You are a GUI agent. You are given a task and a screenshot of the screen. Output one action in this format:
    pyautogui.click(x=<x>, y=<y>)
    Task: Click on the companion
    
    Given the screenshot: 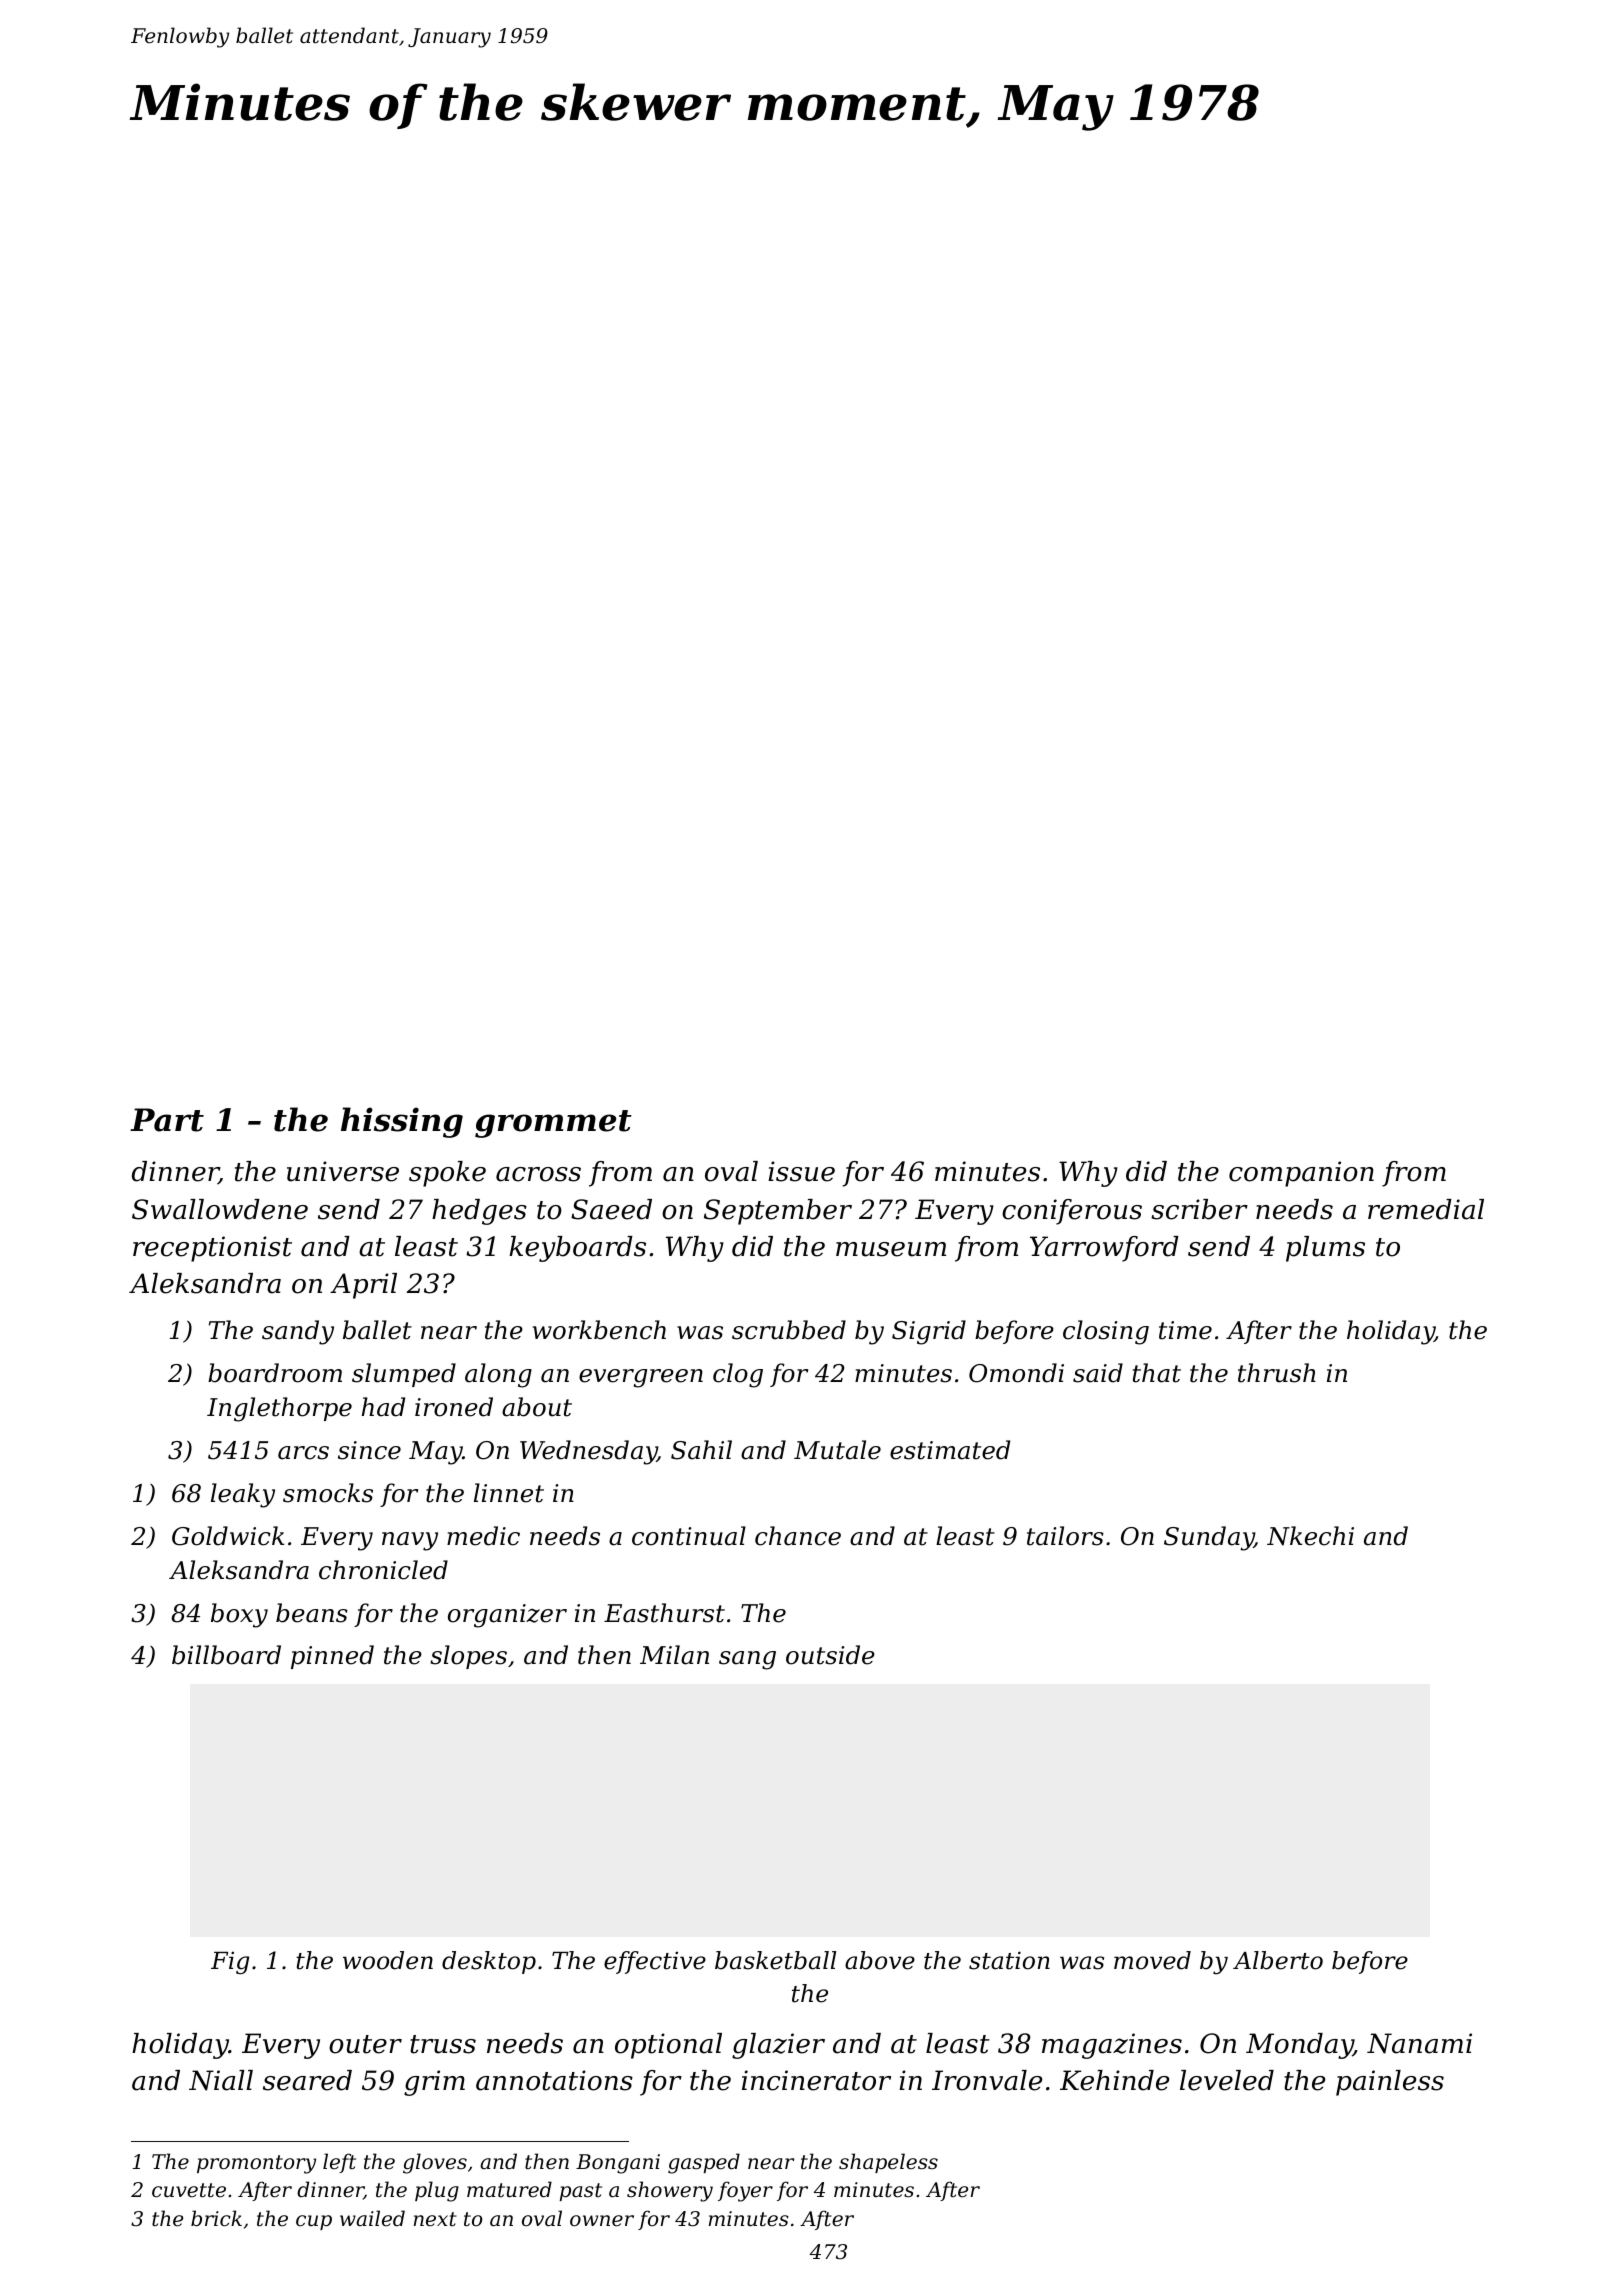 What is the action you would take?
    pyautogui.click(x=1301, y=1174)
